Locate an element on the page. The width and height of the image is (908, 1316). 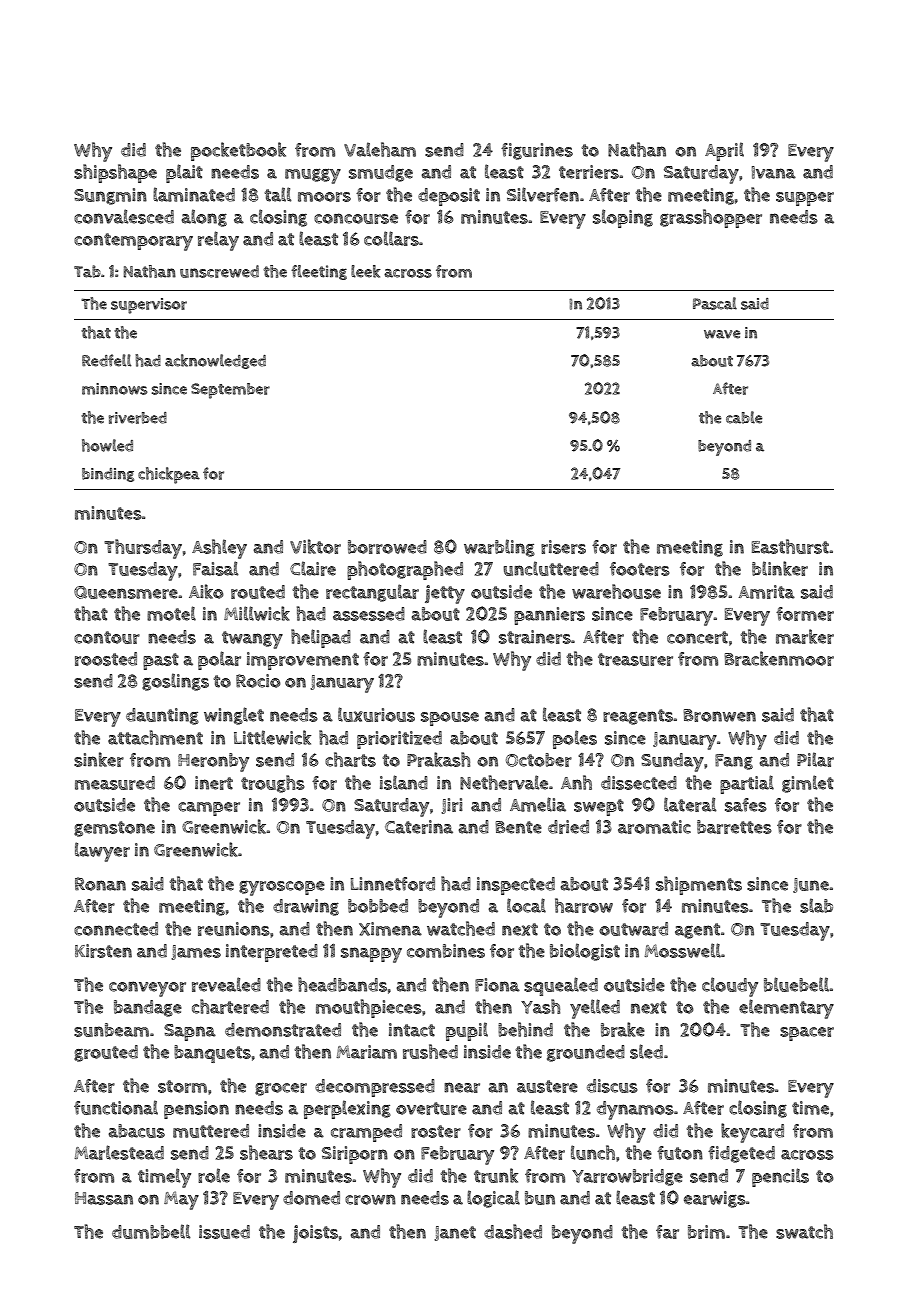
earwigs is located at coordinates (715, 1199).
